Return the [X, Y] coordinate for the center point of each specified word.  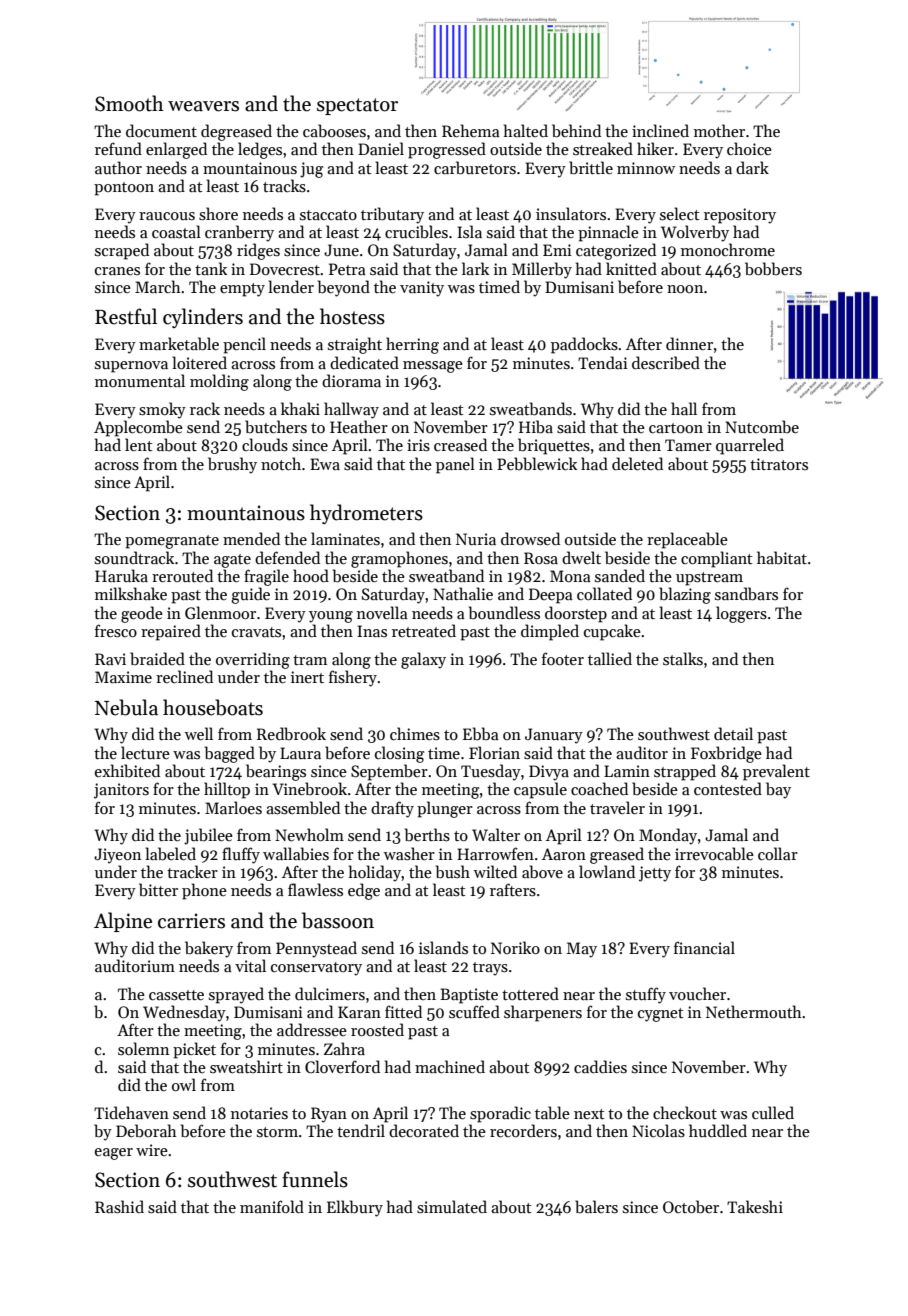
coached [599, 788]
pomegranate [172, 542]
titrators [779, 464]
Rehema [471, 130]
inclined [660, 130]
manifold [272, 1206]
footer [563, 658]
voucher [697, 993]
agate [232, 561]
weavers [203, 106]
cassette [176, 995]
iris [418, 445]
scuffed [474, 1011]
